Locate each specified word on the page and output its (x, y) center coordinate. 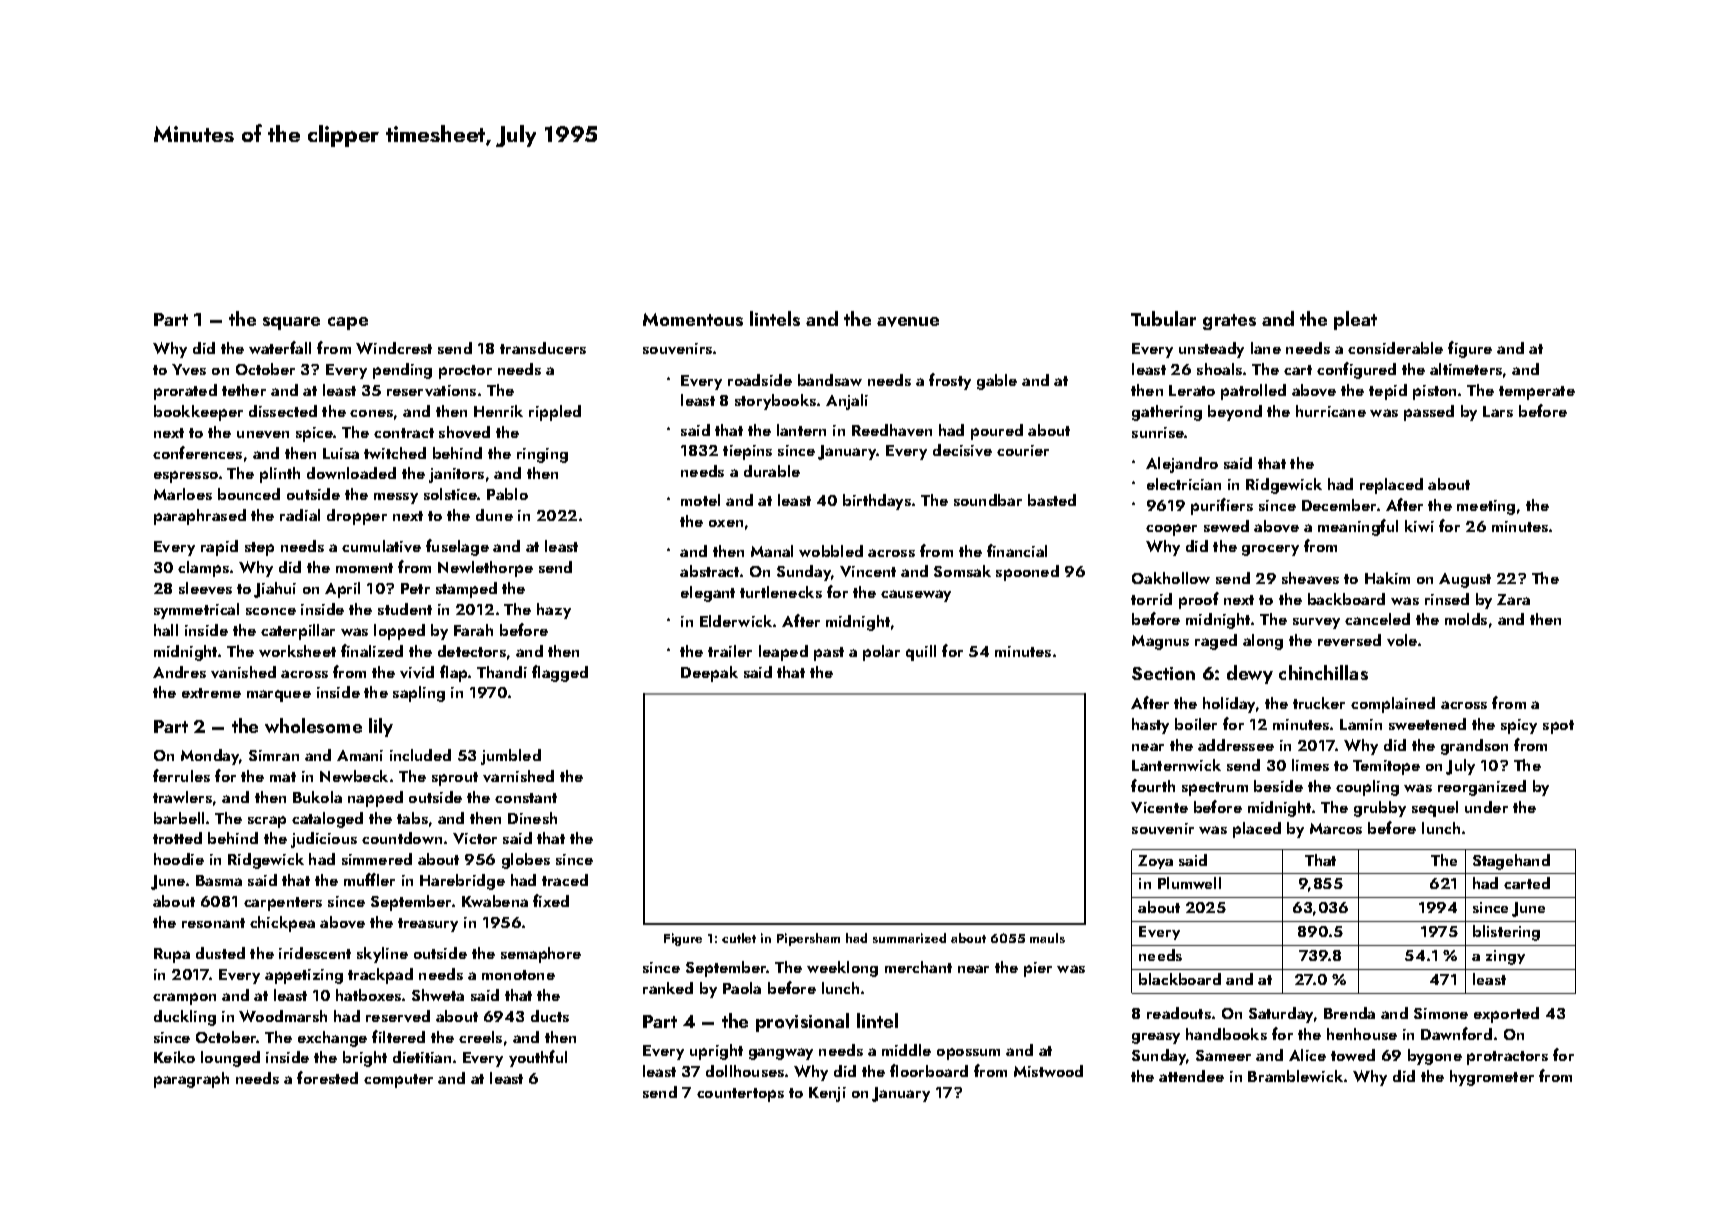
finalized (372, 650)
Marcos (1336, 828)
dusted (220, 953)
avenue (908, 322)
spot (1558, 727)
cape (348, 323)
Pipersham (808, 939)
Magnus (1160, 642)
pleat (1355, 320)
